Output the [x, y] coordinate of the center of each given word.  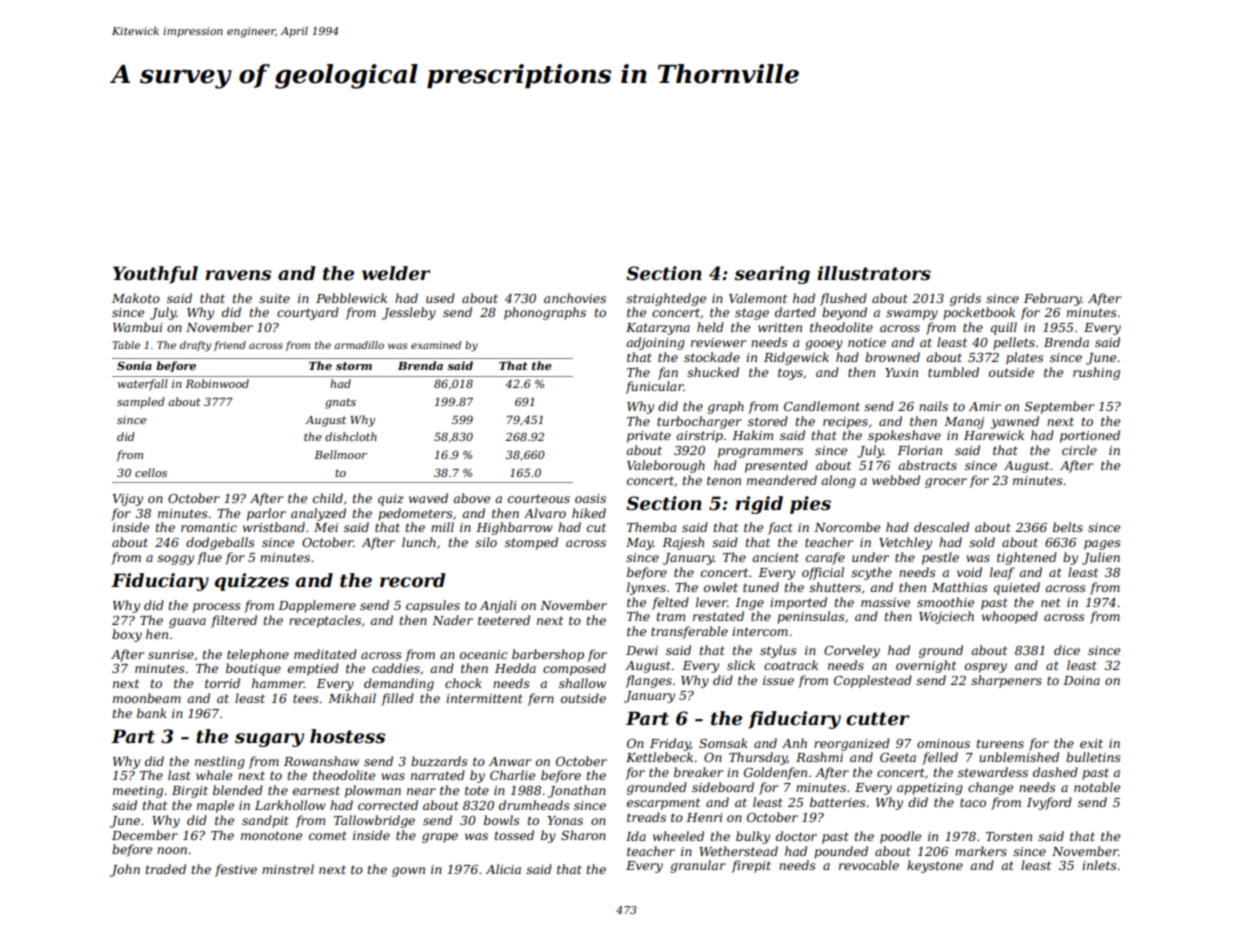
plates [1025, 358]
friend [230, 346]
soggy [175, 560]
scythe [871, 573]
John [125, 870]
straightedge [666, 299]
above [471, 498]
